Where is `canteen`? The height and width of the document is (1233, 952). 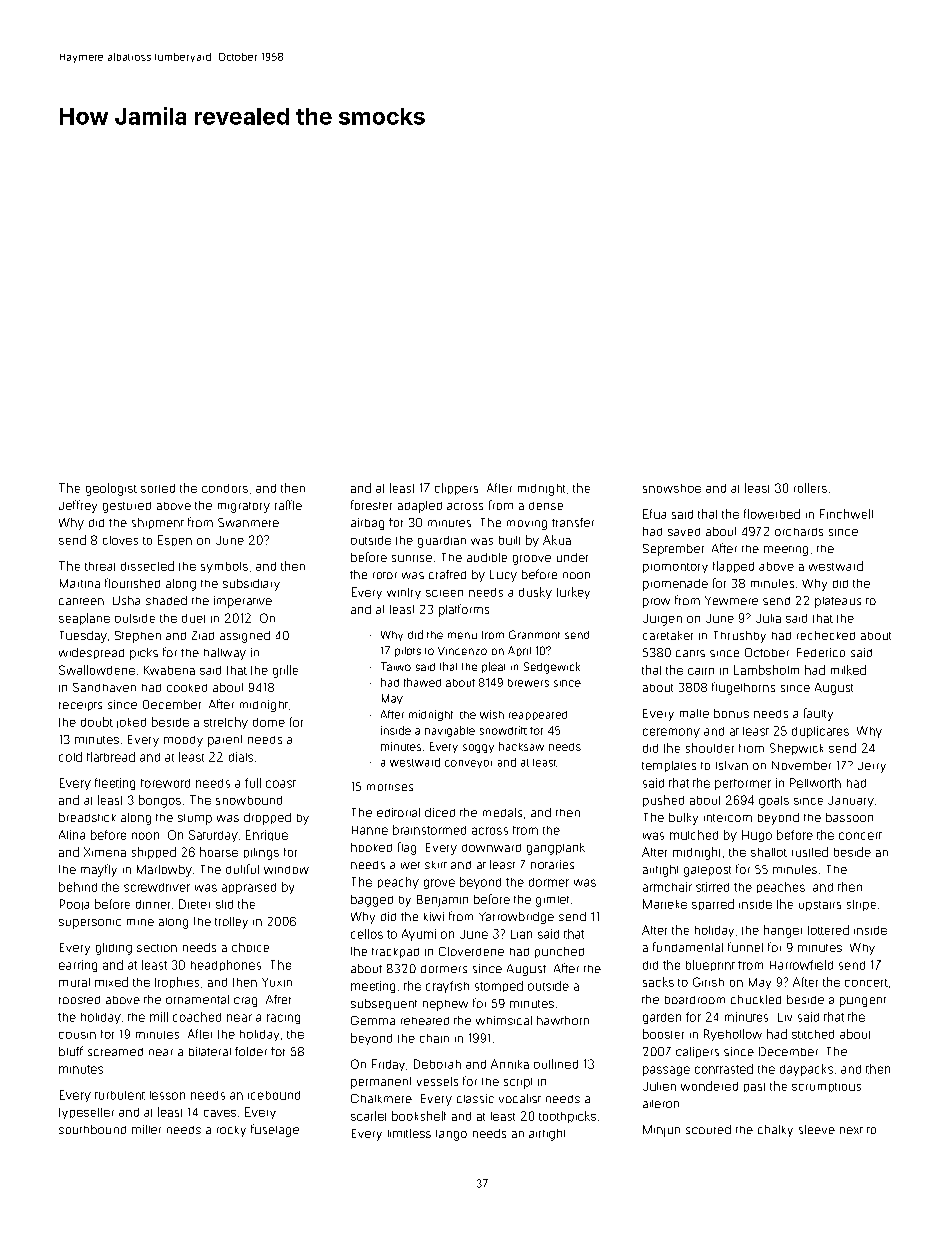
canteen is located at coordinates (81, 601).
